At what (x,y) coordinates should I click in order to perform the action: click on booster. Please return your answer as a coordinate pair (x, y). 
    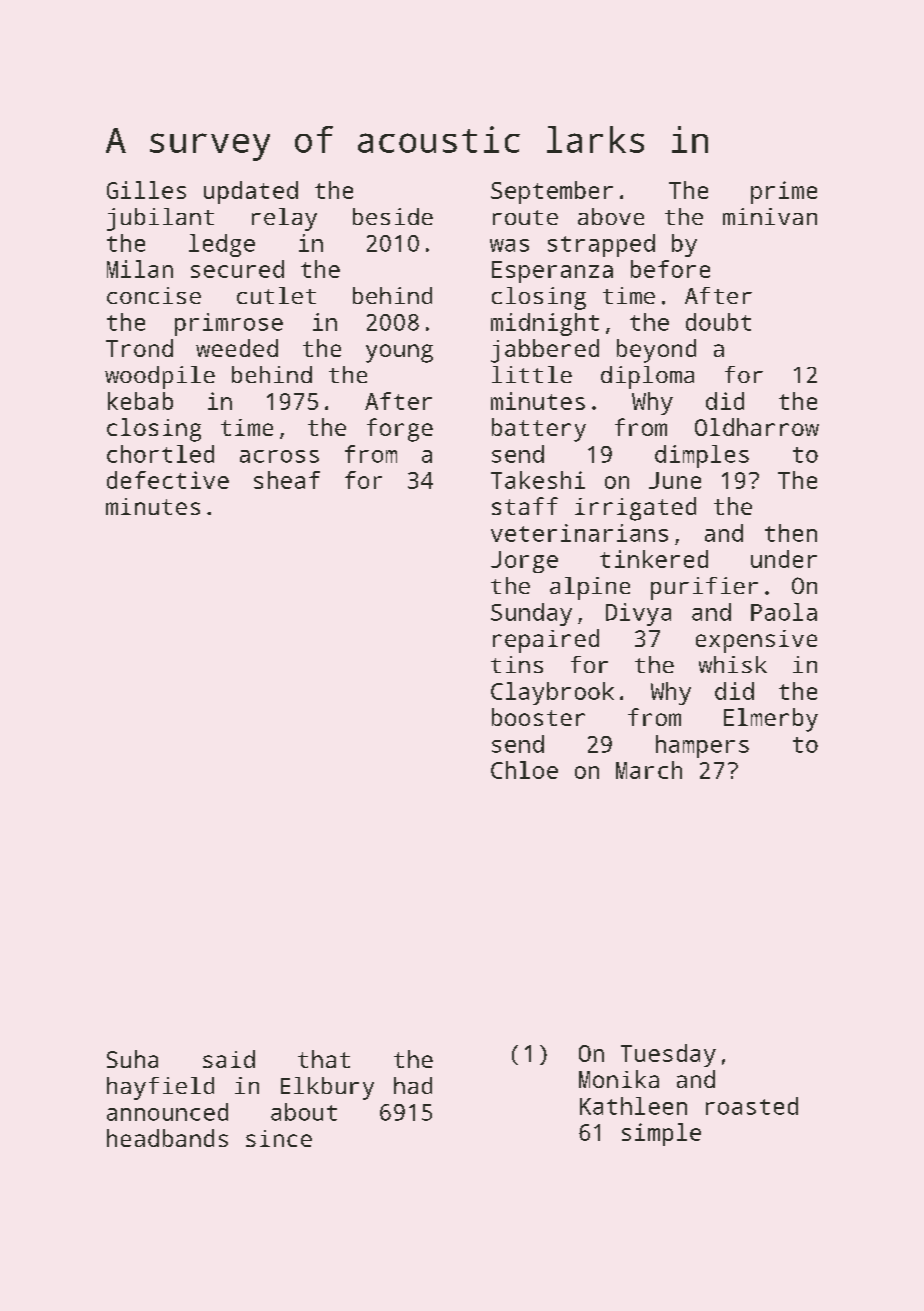
    Looking at the image, I should click on (538, 717).
